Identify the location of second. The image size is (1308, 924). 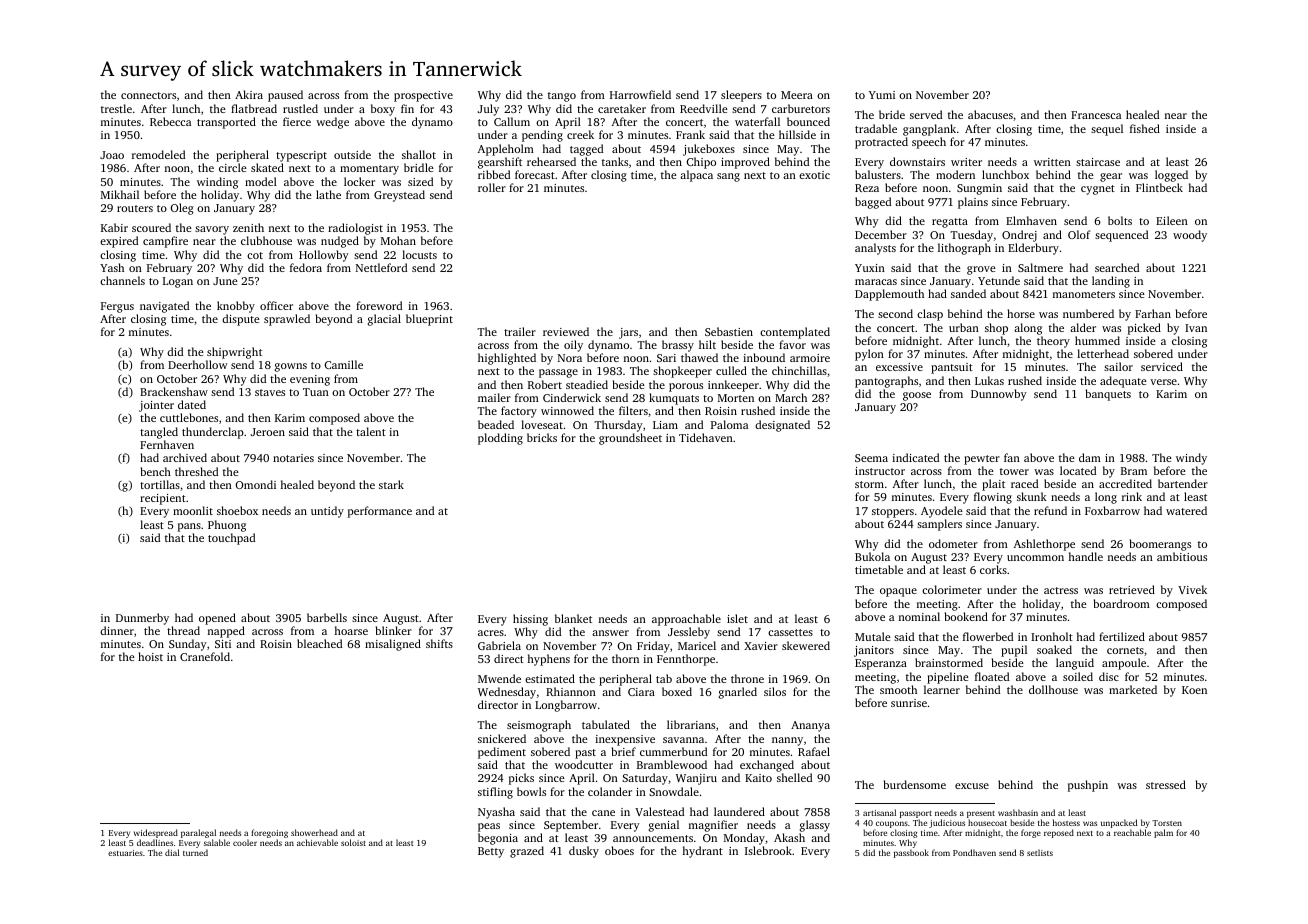
(895, 313).
